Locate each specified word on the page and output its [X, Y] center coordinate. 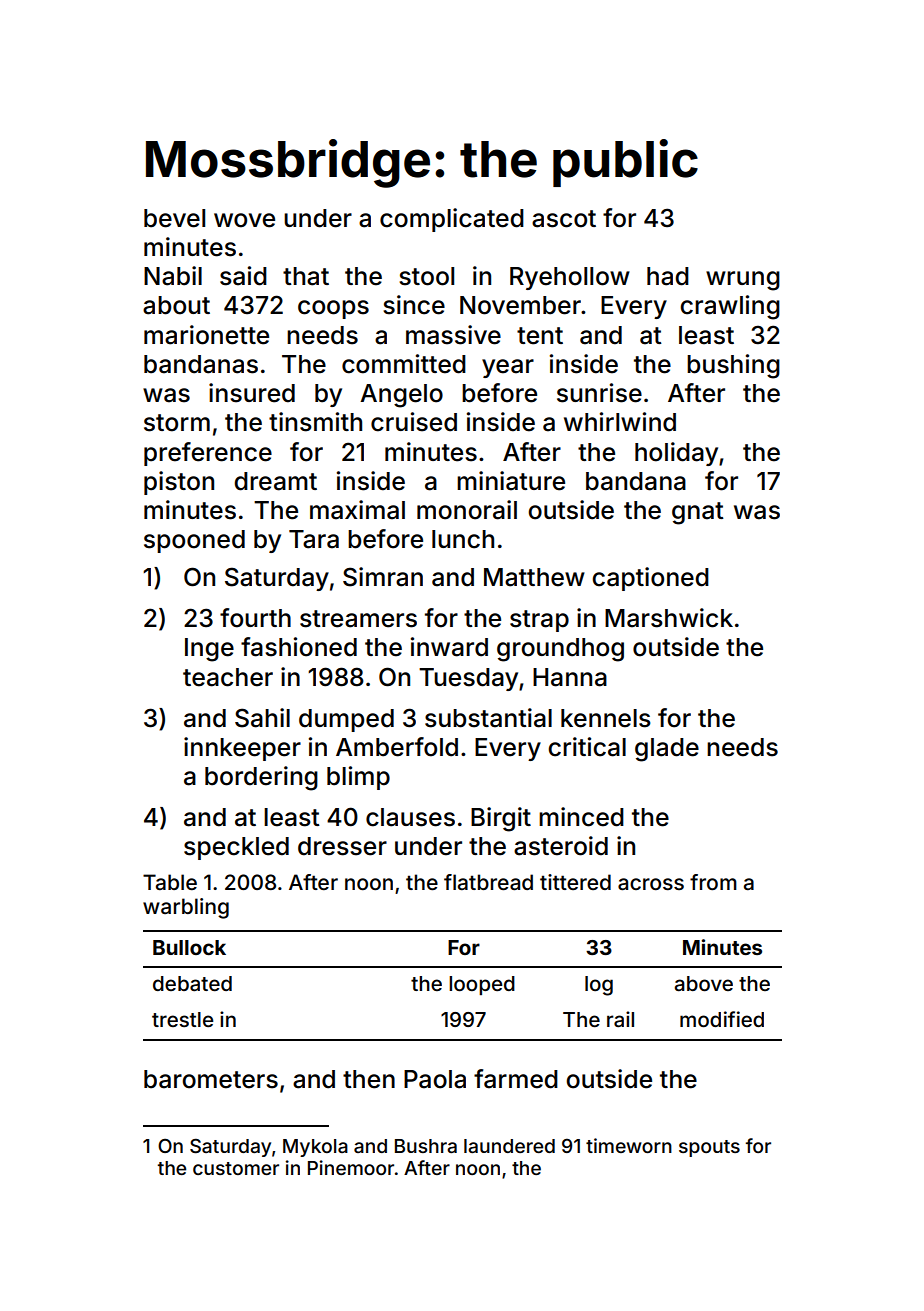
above [704, 983]
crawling [730, 307]
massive [453, 335]
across [651, 884]
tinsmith [315, 422]
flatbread [488, 882]
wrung [743, 281]
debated [192, 983]
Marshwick [669, 618]
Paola [435, 1079]
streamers [358, 619]
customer [236, 1168]
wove [244, 220]
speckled [236, 848]
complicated [452, 220]
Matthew [534, 577]
